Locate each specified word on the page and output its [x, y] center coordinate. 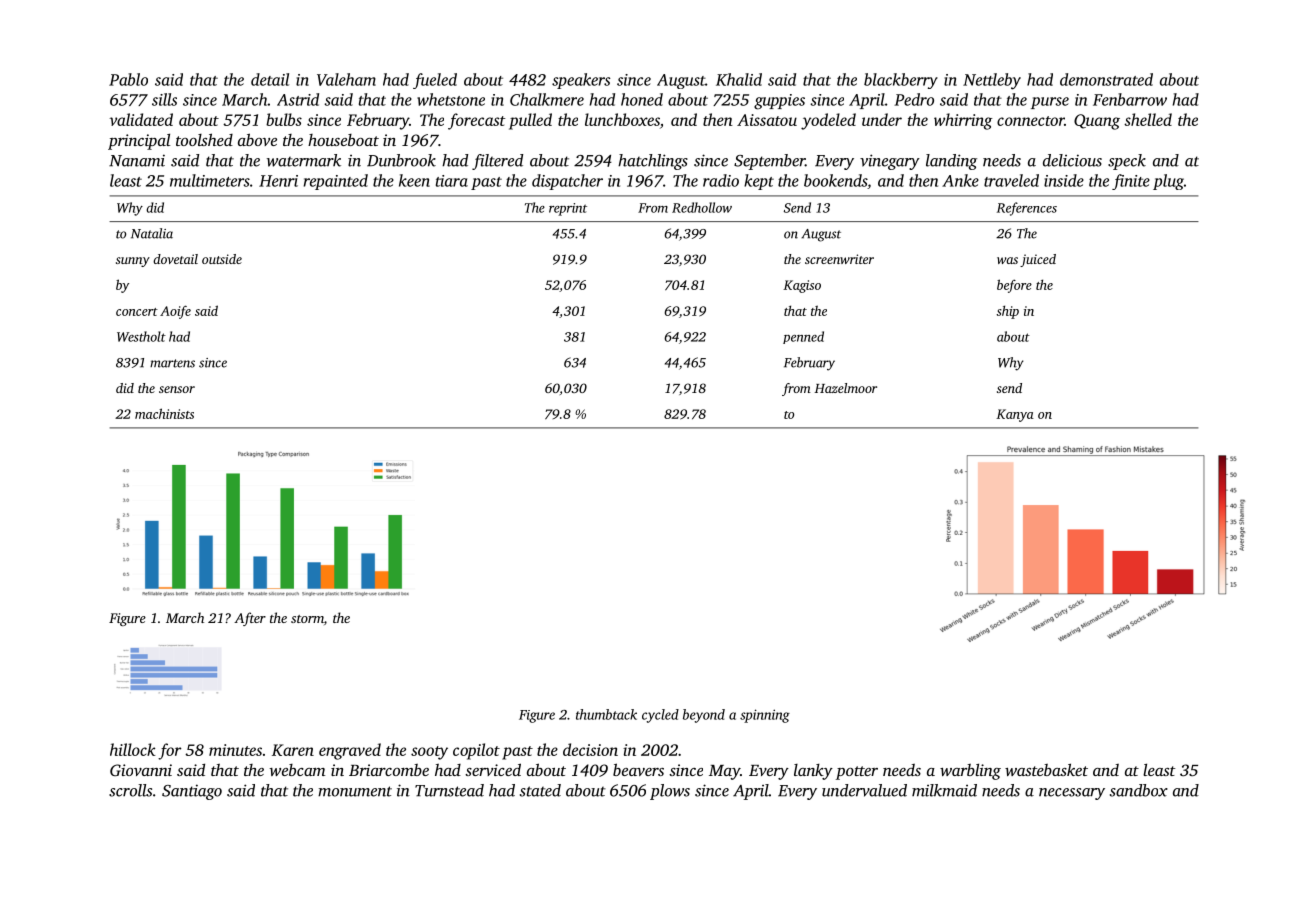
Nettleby [992, 81]
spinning [765, 716]
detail [270, 79]
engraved [350, 751]
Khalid [739, 79]
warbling [970, 771]
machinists [164, 413]
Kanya [1015, 415]
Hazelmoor [845, 388]
